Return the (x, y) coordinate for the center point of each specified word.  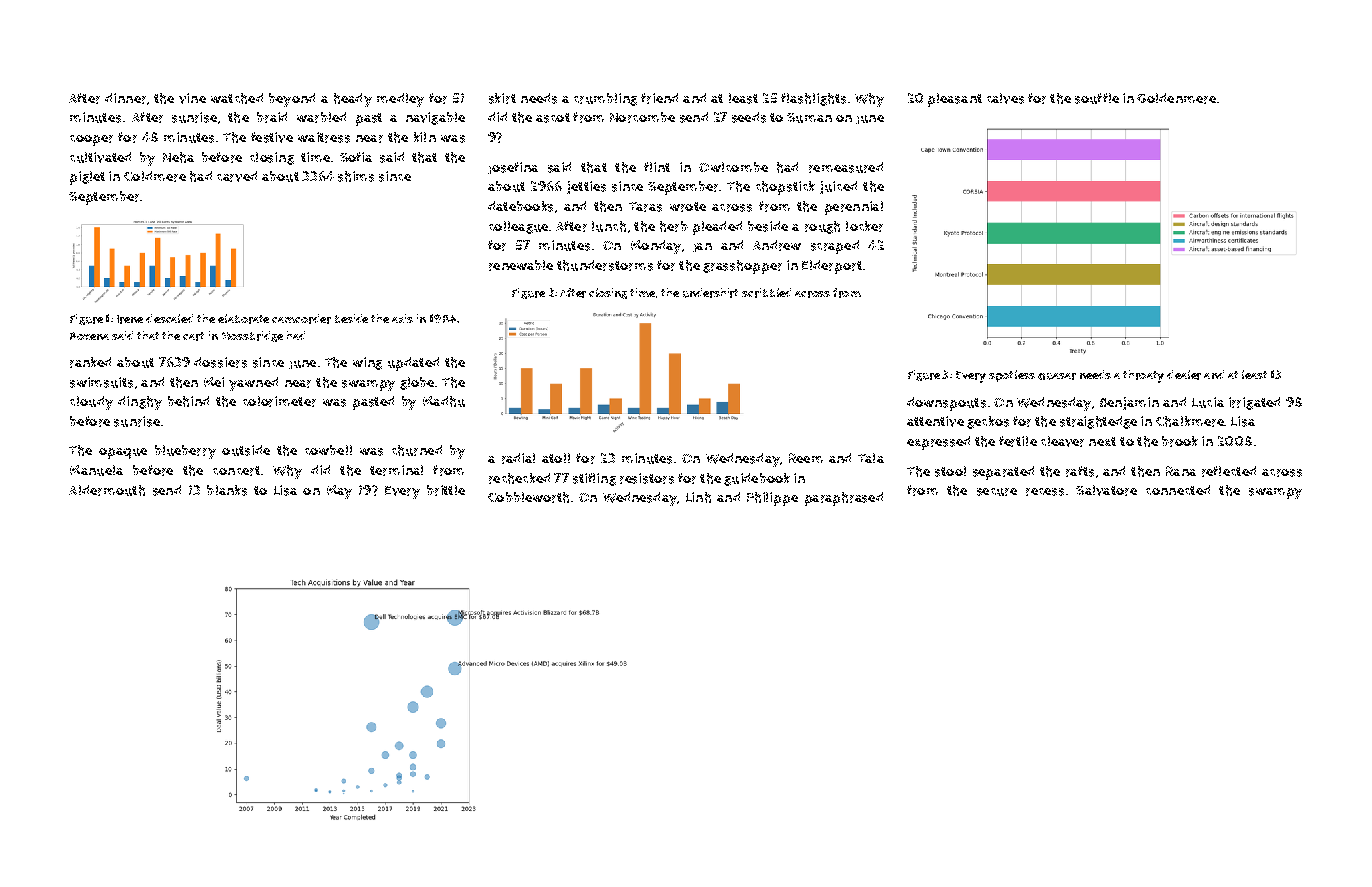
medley (400, 100)
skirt (502, 98)
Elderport (832, 267)
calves (1005, 98)
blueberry (185, 452)
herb (674, 226)
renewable (521, 265)
